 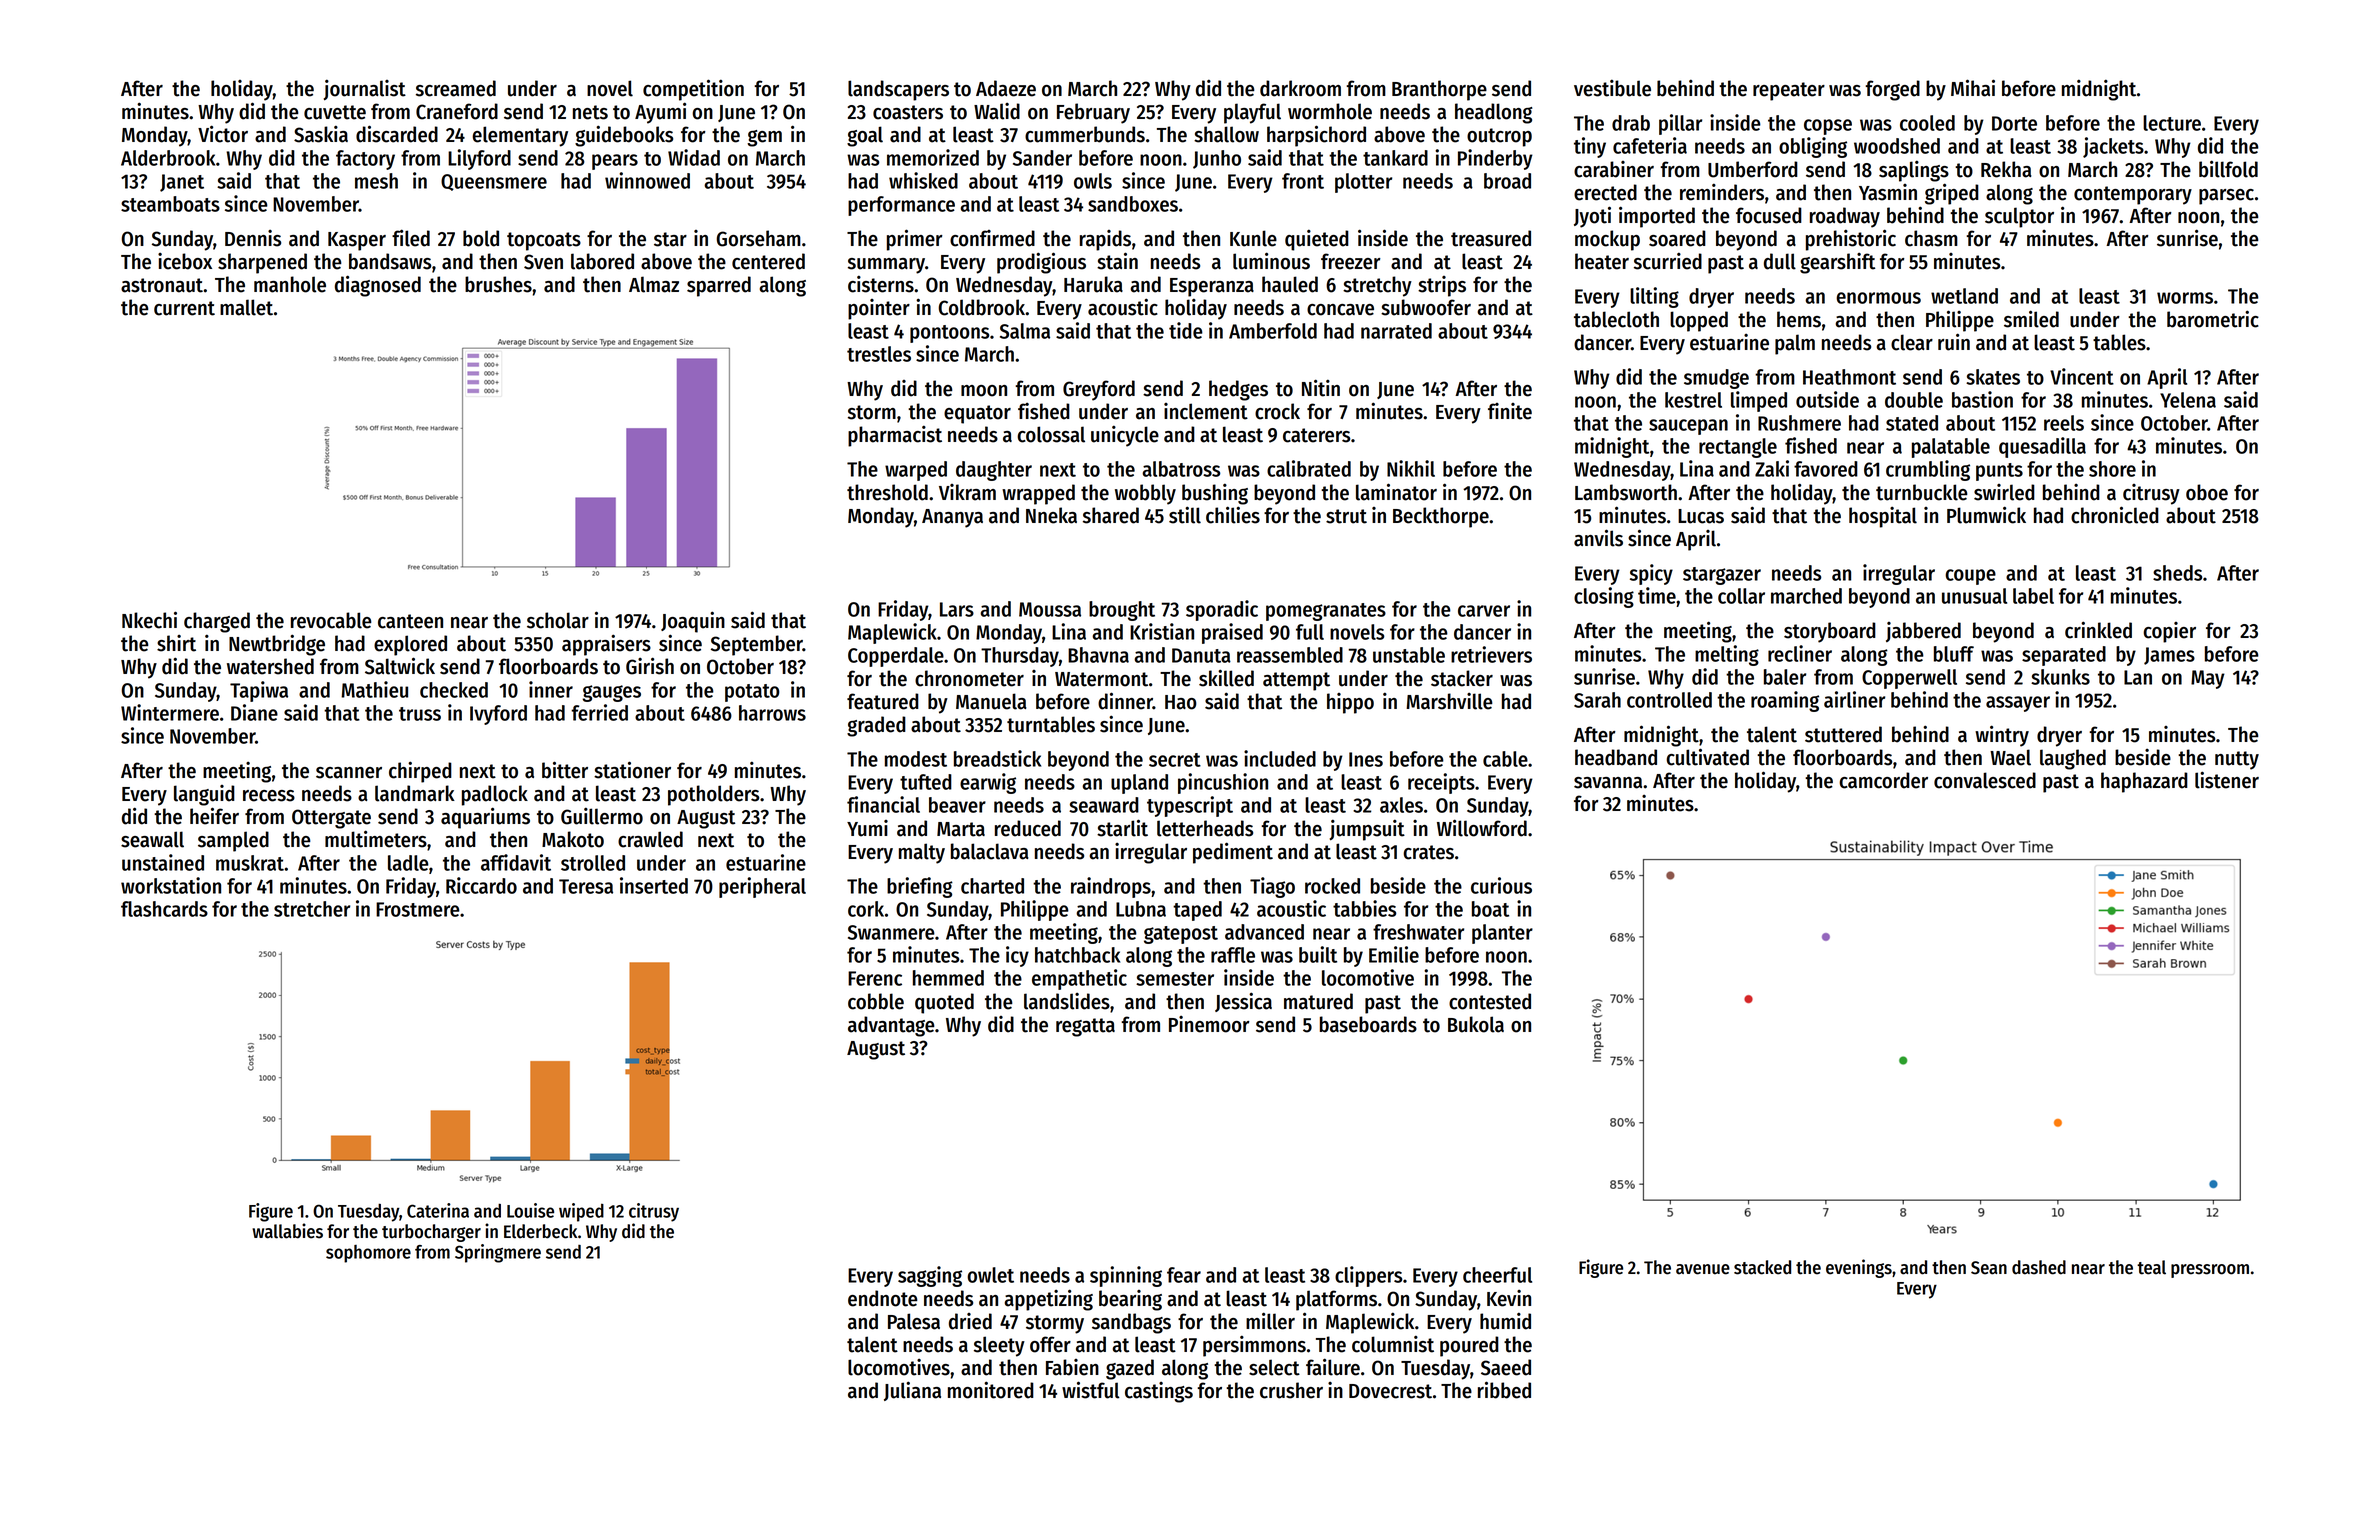 What do you see at coordinates (2039, 1267) in the screenshot?
I see `dashed` at bounding box center [2039, 1267].
